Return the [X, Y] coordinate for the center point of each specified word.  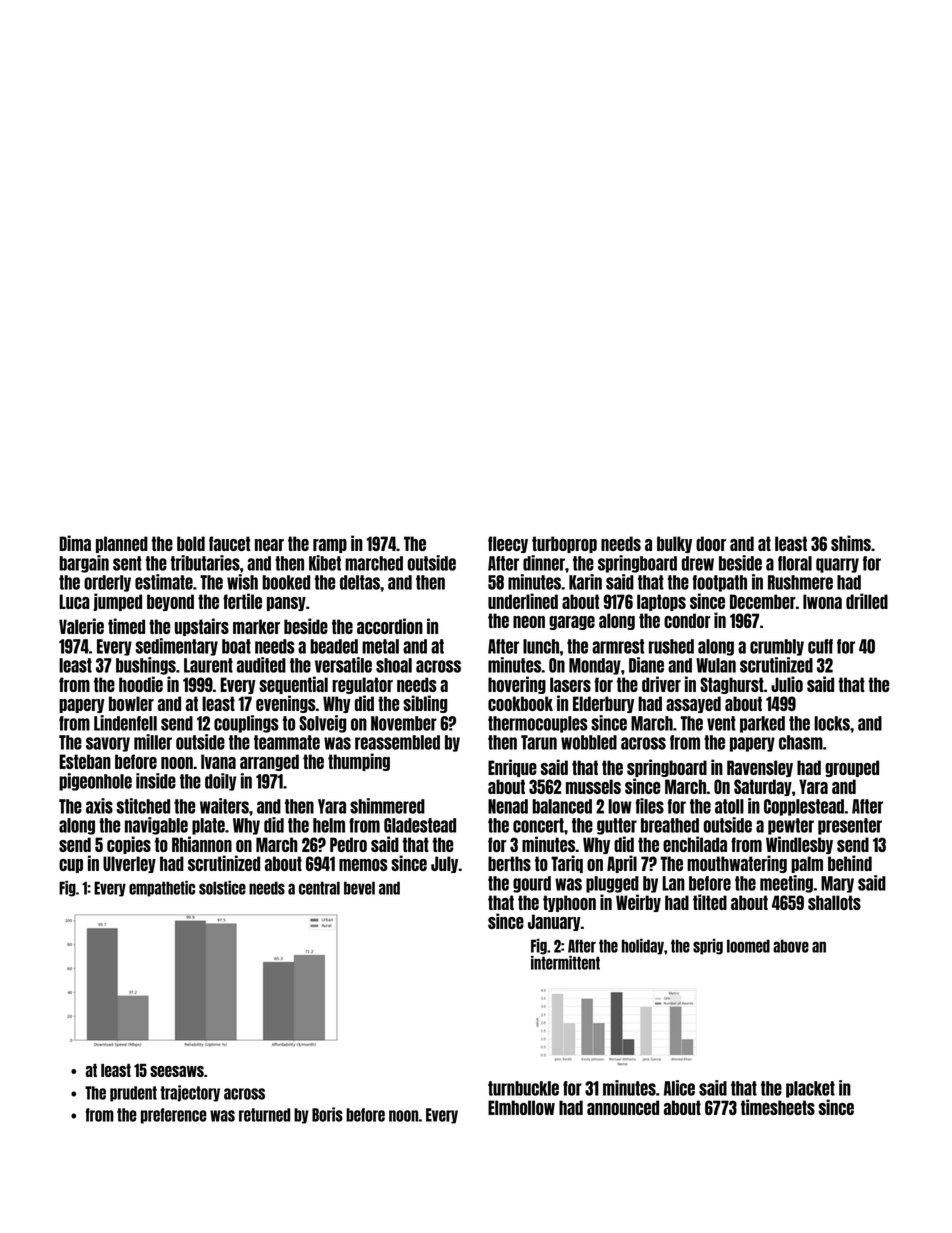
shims [851, 543]
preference [174, 1116]
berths [509, 863]
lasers [570, 684]
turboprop [564, 544]
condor [687, 620]
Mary [837, 884]
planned [122, 544]
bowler [131, 703]
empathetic [162, 889]
